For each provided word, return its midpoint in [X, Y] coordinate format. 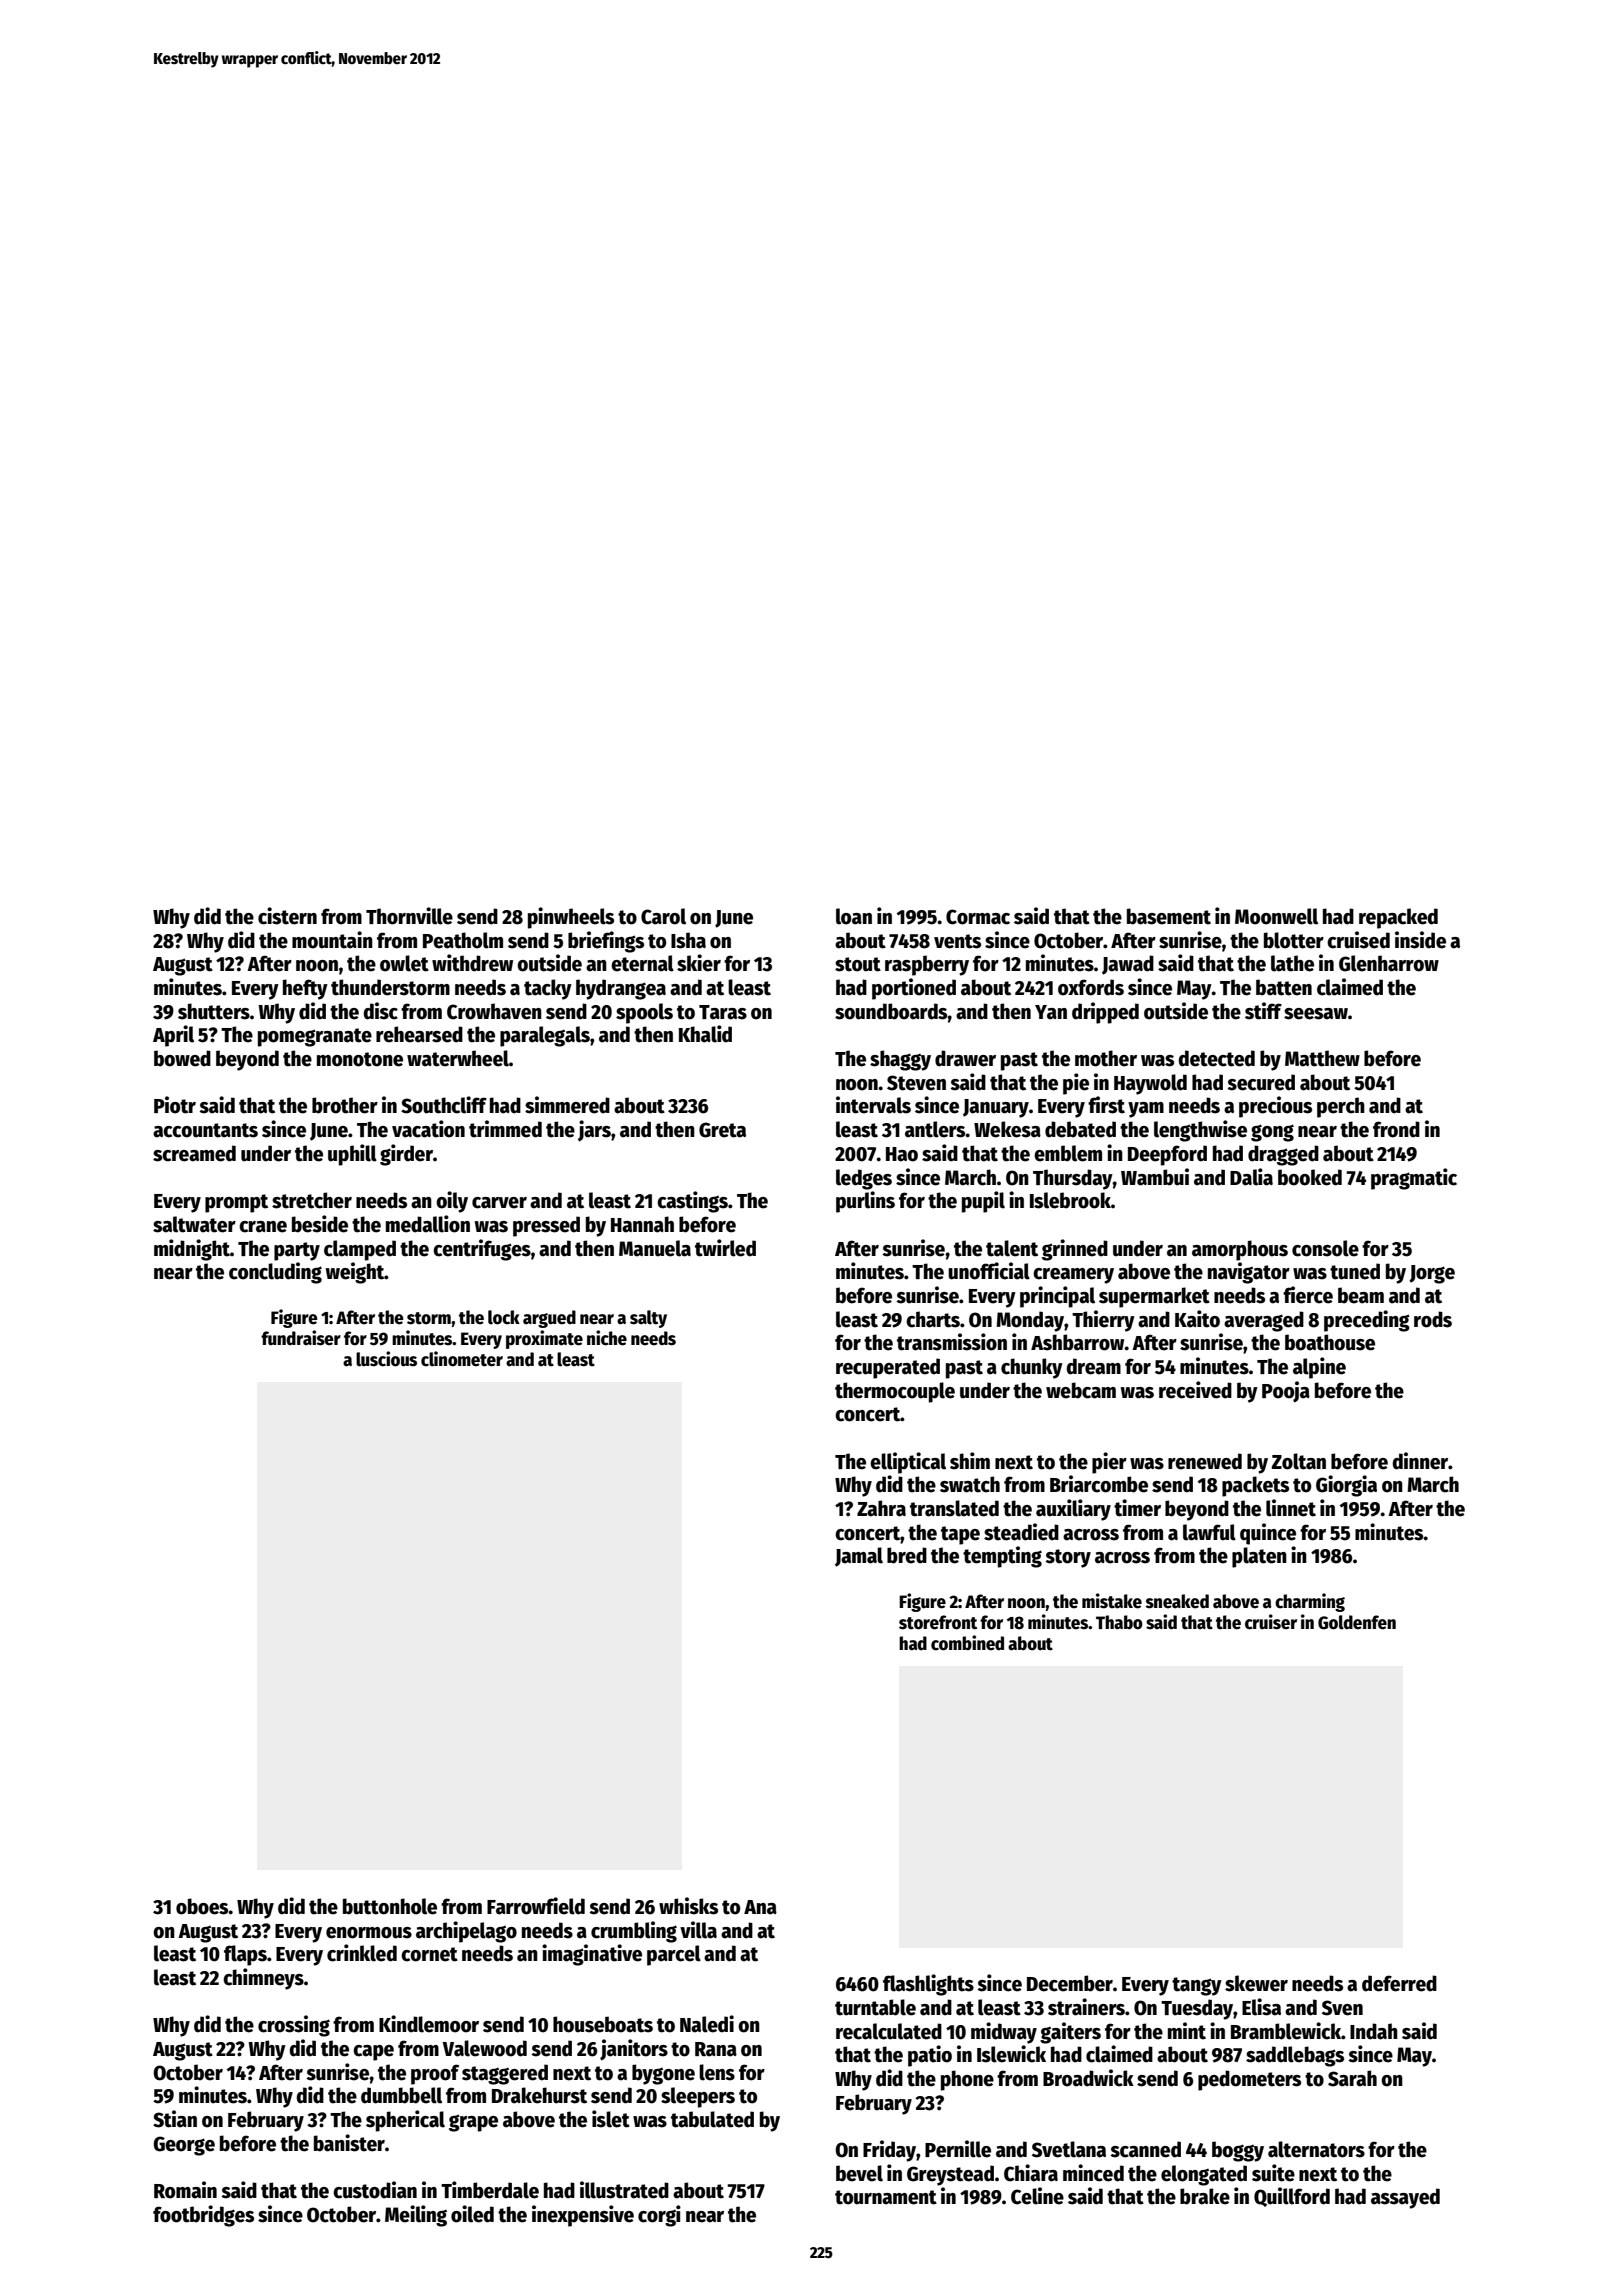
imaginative [592, 1955]
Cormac [978, 917]
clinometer [462, 1359]
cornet [429, 1954]
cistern [287, 916]
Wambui [1155, 1177]
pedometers [1249, 2080]
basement [1169, 916]
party [297, 1251]
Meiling [416, 2216]
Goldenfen [1357, 1622]
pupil [983, 1202]
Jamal [859, 1557]
